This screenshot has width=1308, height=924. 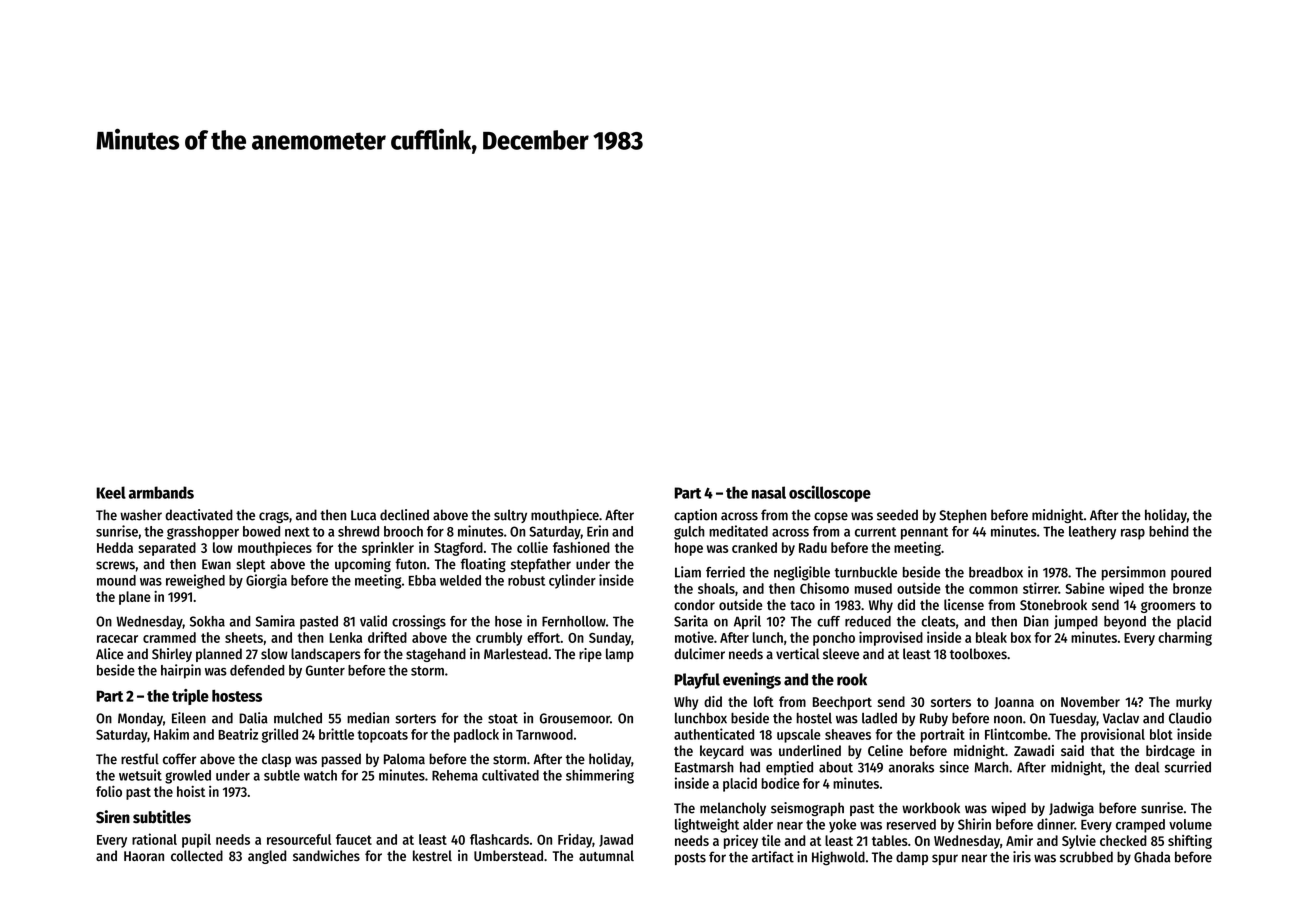 I want to click on Monday, so click(x=140, y=719).
